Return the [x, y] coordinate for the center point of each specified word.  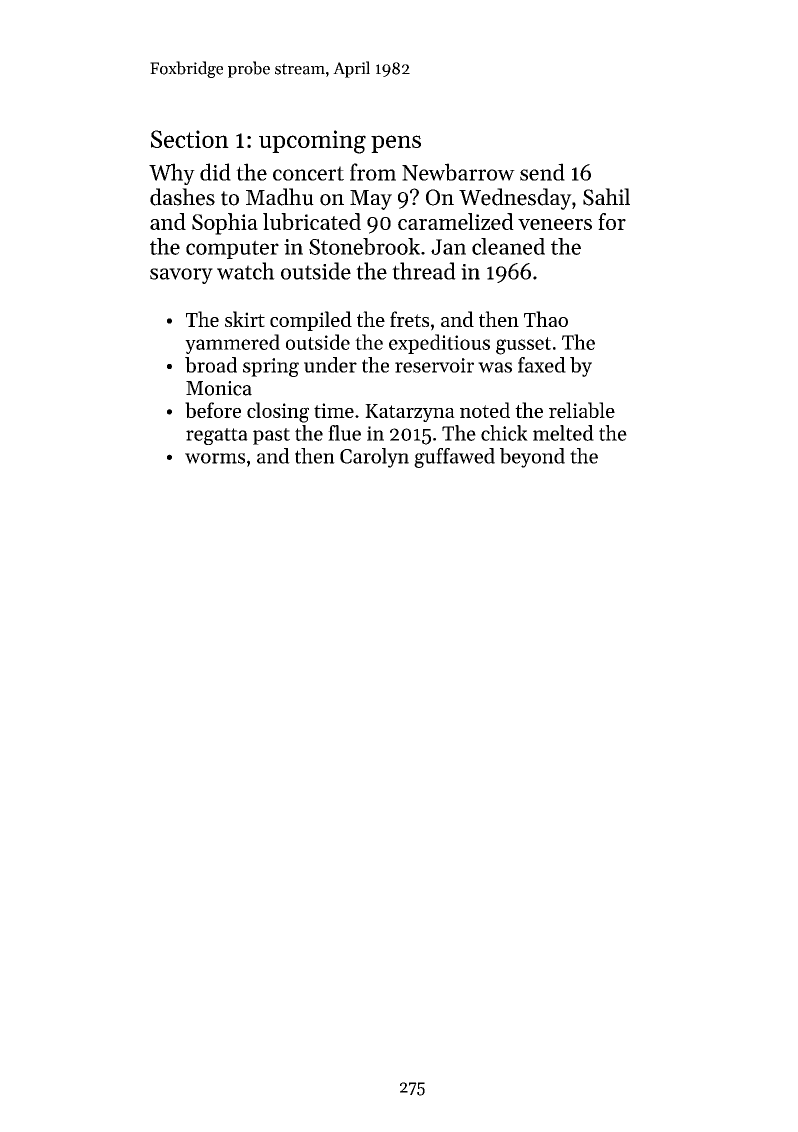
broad [211, 365]
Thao [546, 319]
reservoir [434, 365]
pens [396, 144]
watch [246, 271]
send [542, 172]
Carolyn [374, 458]
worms [215, 458]
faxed [542, 365]
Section [190, 139]
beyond [532, 458]
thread [424, 271]
